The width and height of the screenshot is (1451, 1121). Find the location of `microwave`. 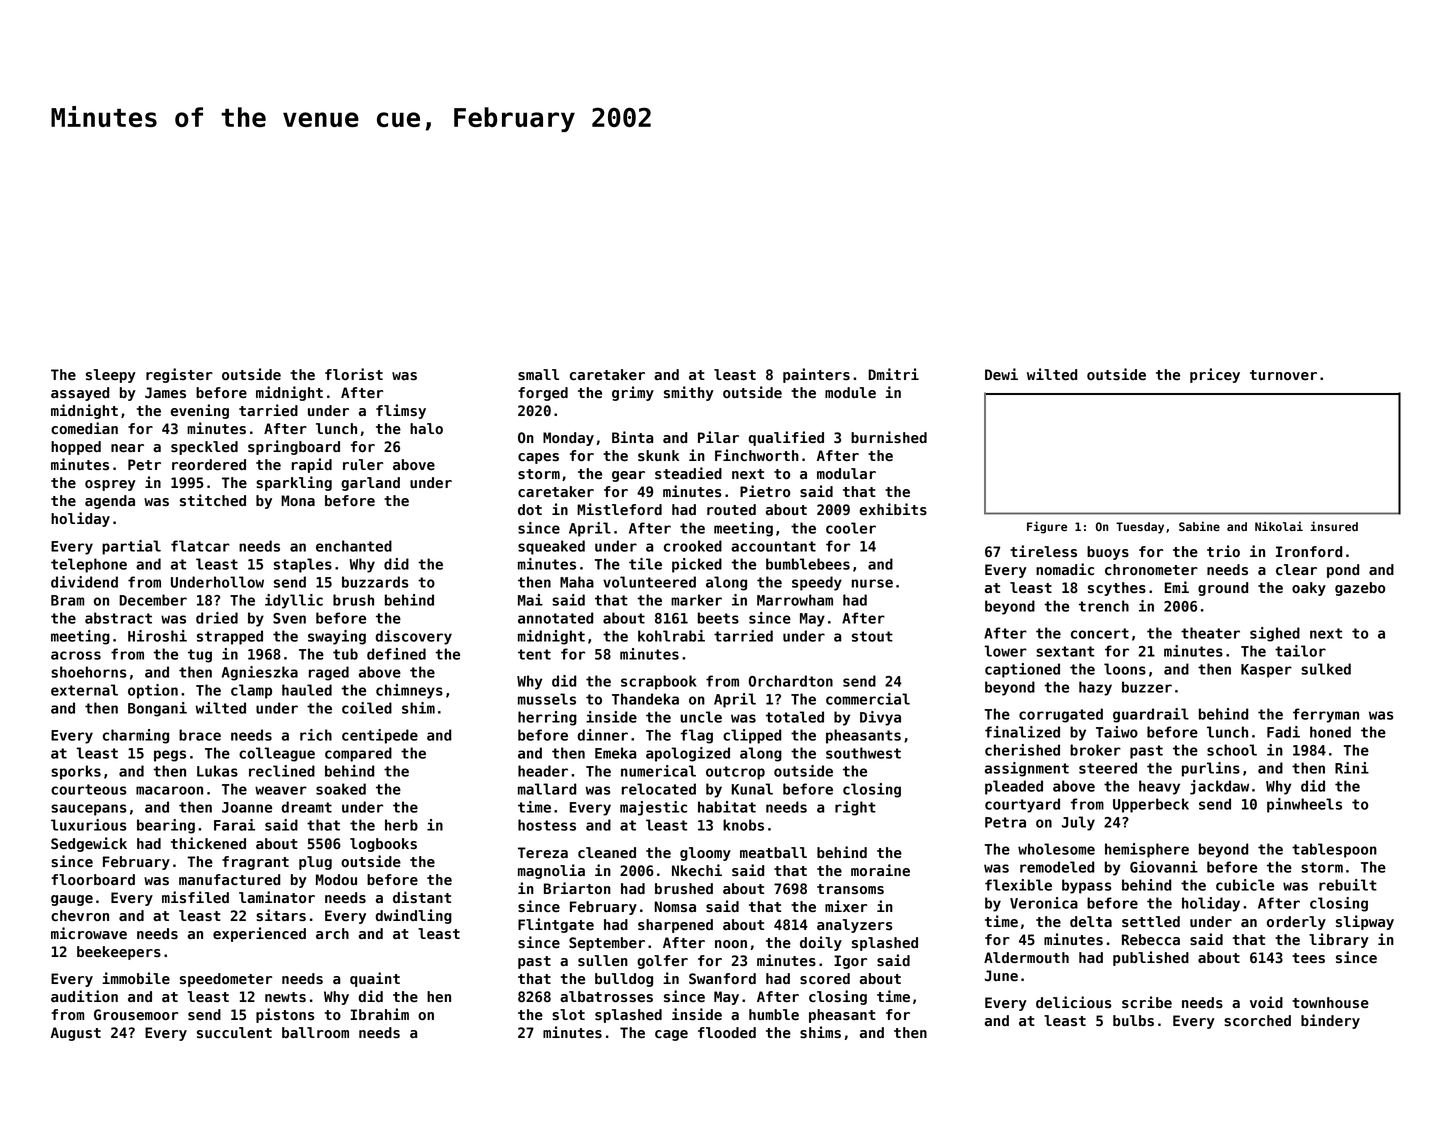

microwave is located at coordinates (89, 933).
